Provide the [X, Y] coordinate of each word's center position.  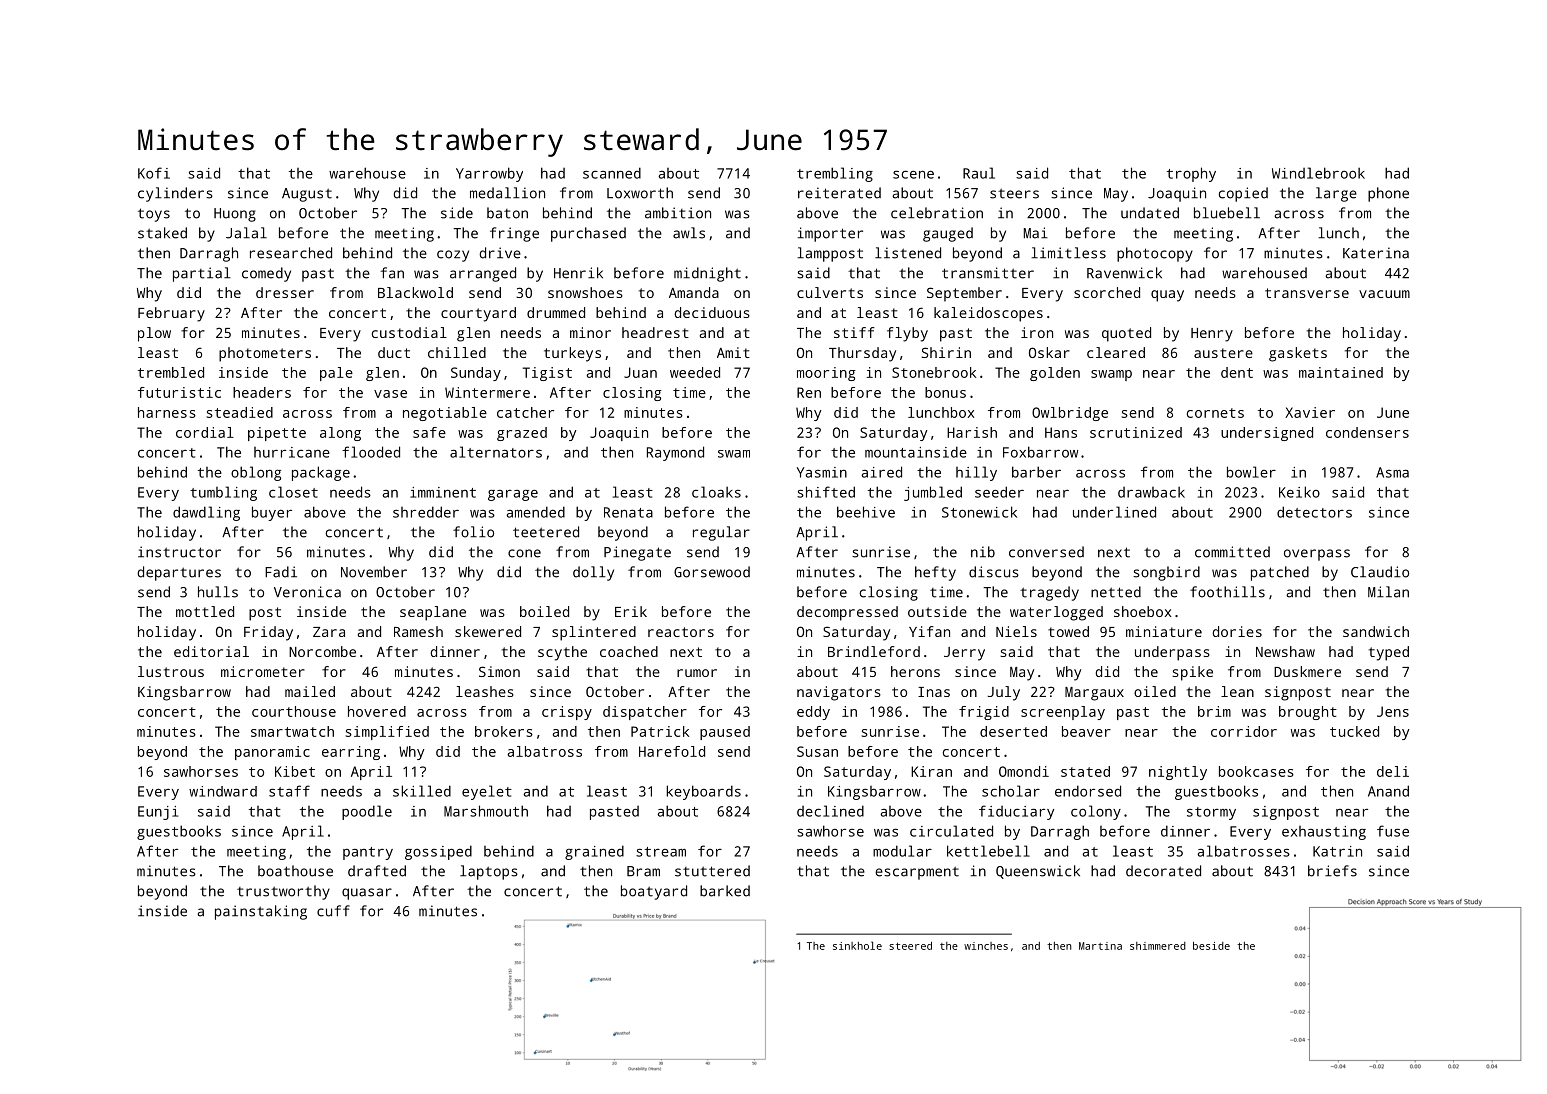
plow [154, 334]
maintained [1341, 372]
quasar [367, 894]
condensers [1367, 432]
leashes [485, 691]
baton [507, 213]
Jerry [964, 654]
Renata [628, 512]
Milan [1388, 592]
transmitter [988, 273]
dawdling [206, 513]
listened [908, 253]
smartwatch [292, 731]
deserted [1013, 731]
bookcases [1256, 771]
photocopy [1155, 254]
